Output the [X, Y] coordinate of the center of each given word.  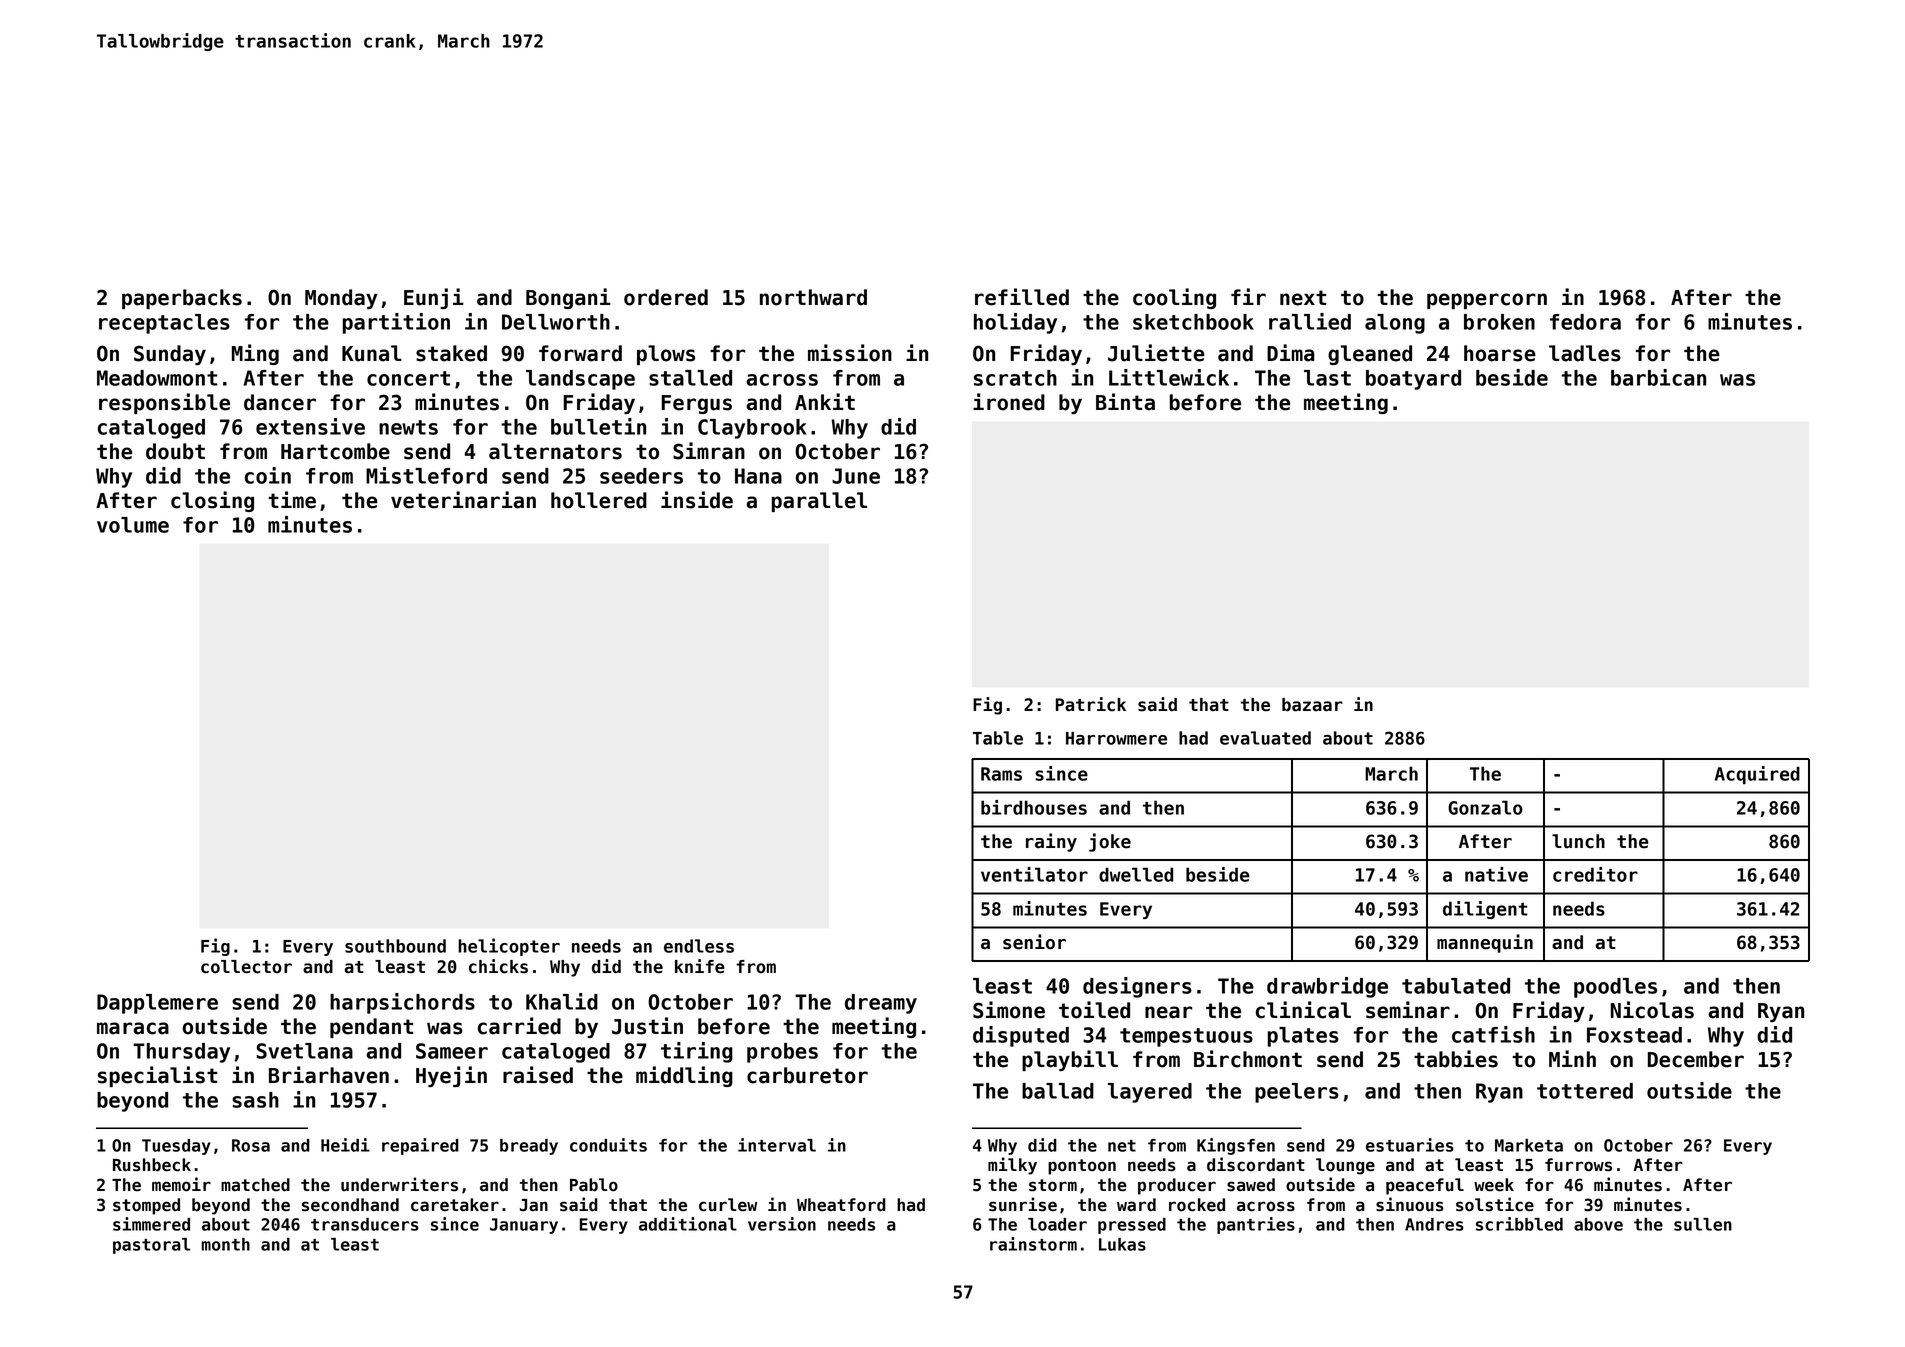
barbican [1658, 377]
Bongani [568, 298]
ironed [1009, 402]
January [524, 1226]
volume [133, 525]
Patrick [1091, 704]
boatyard [1413, 380]
